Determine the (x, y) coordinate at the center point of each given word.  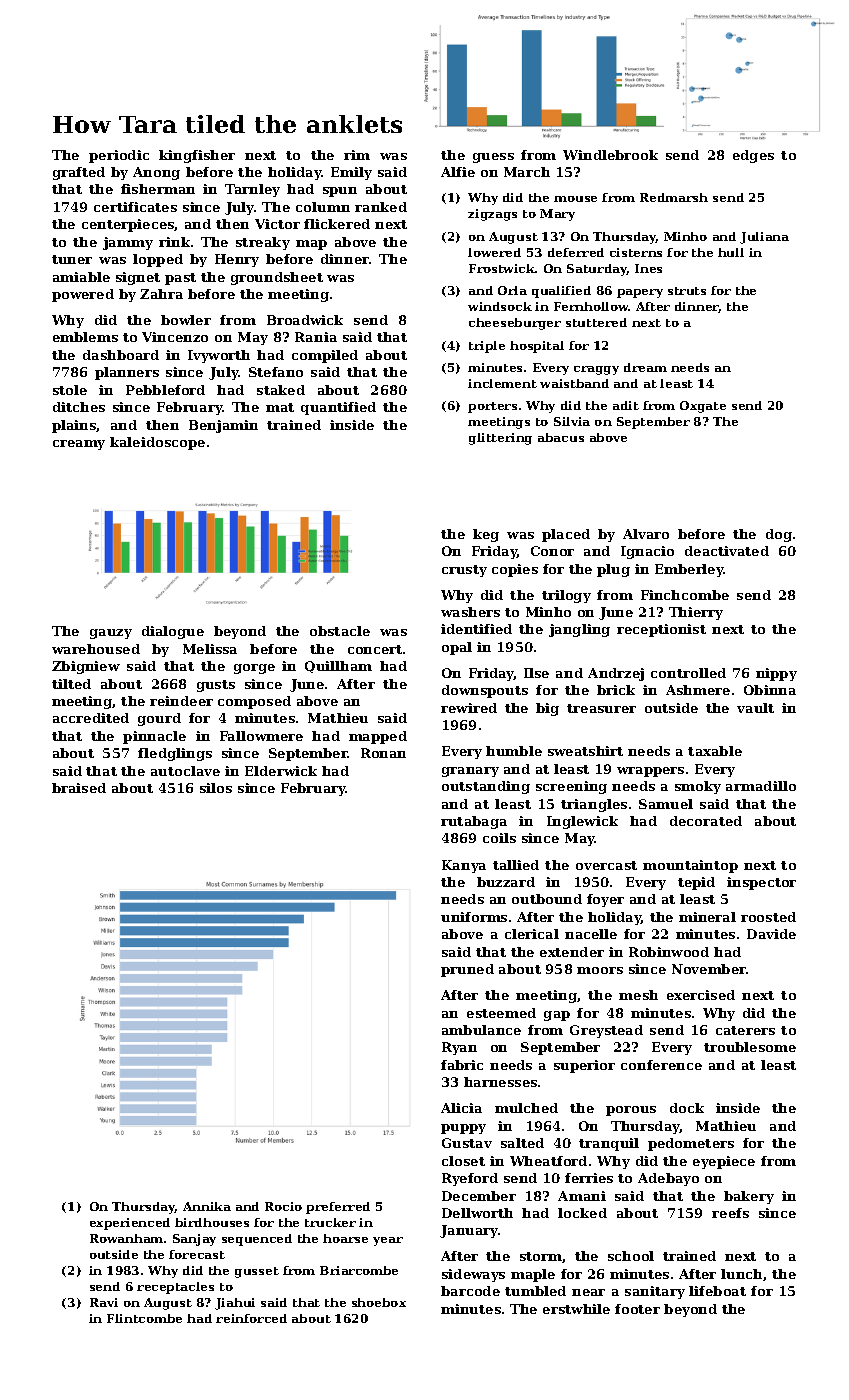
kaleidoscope (157, 443)
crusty (464, 571)
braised (79, 788)
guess (493, 158)
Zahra (161, 294)
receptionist (661, 630)
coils (499, 838)
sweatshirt (585, 751)
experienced (130, 1224)
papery (640, 293)
